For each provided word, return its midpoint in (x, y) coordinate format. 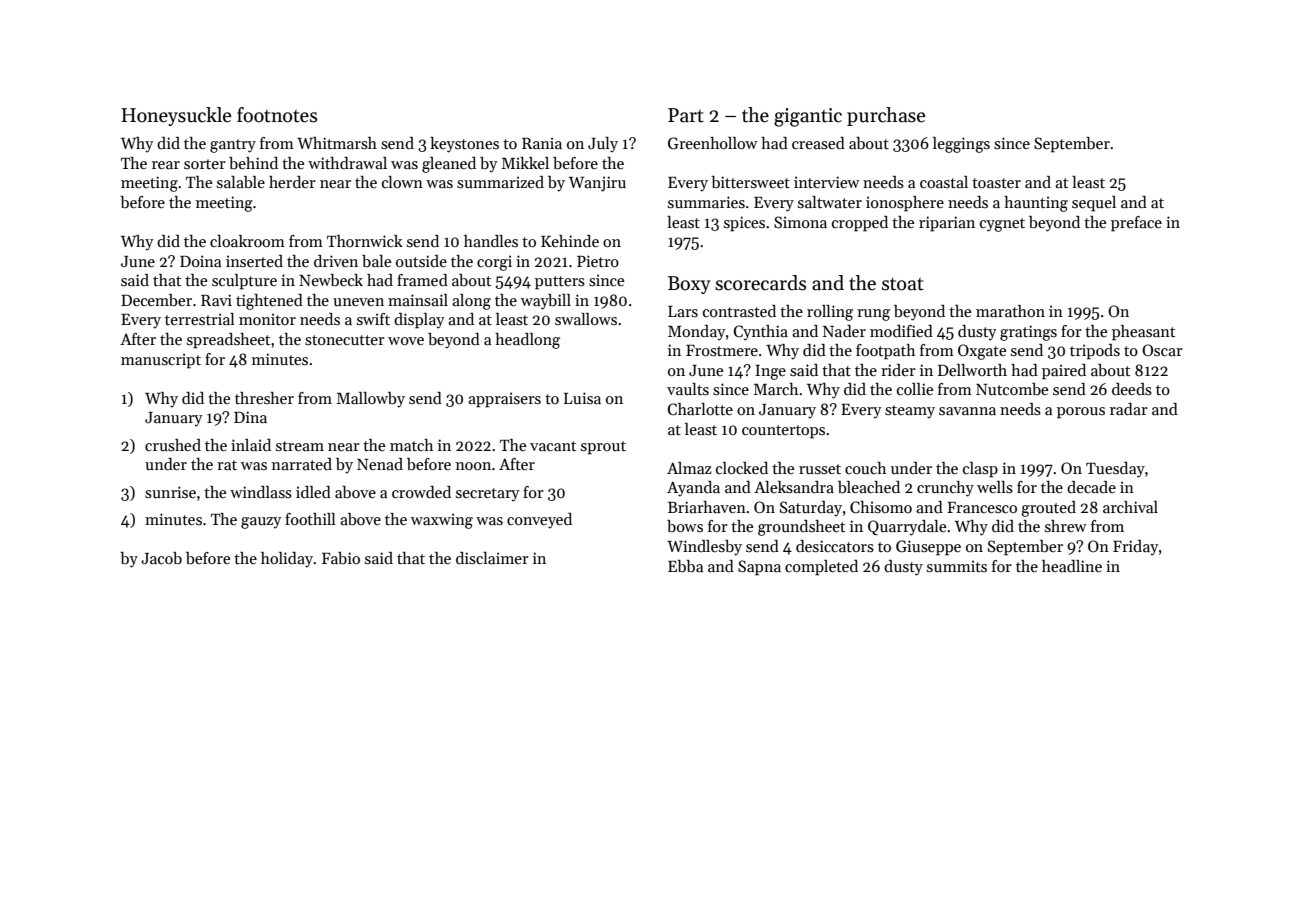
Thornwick (365, 241)
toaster (996, 183)
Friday (1136, 548)
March (776, 389)
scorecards (760, 283)
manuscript (161, 361)
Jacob (161, 558)
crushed (173, 445)
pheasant (1143, 333)
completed (821, 568)
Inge (770, 372)
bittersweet (750, 182)
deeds (1132, 389)
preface (1136, 224)
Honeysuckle (176, 116)
